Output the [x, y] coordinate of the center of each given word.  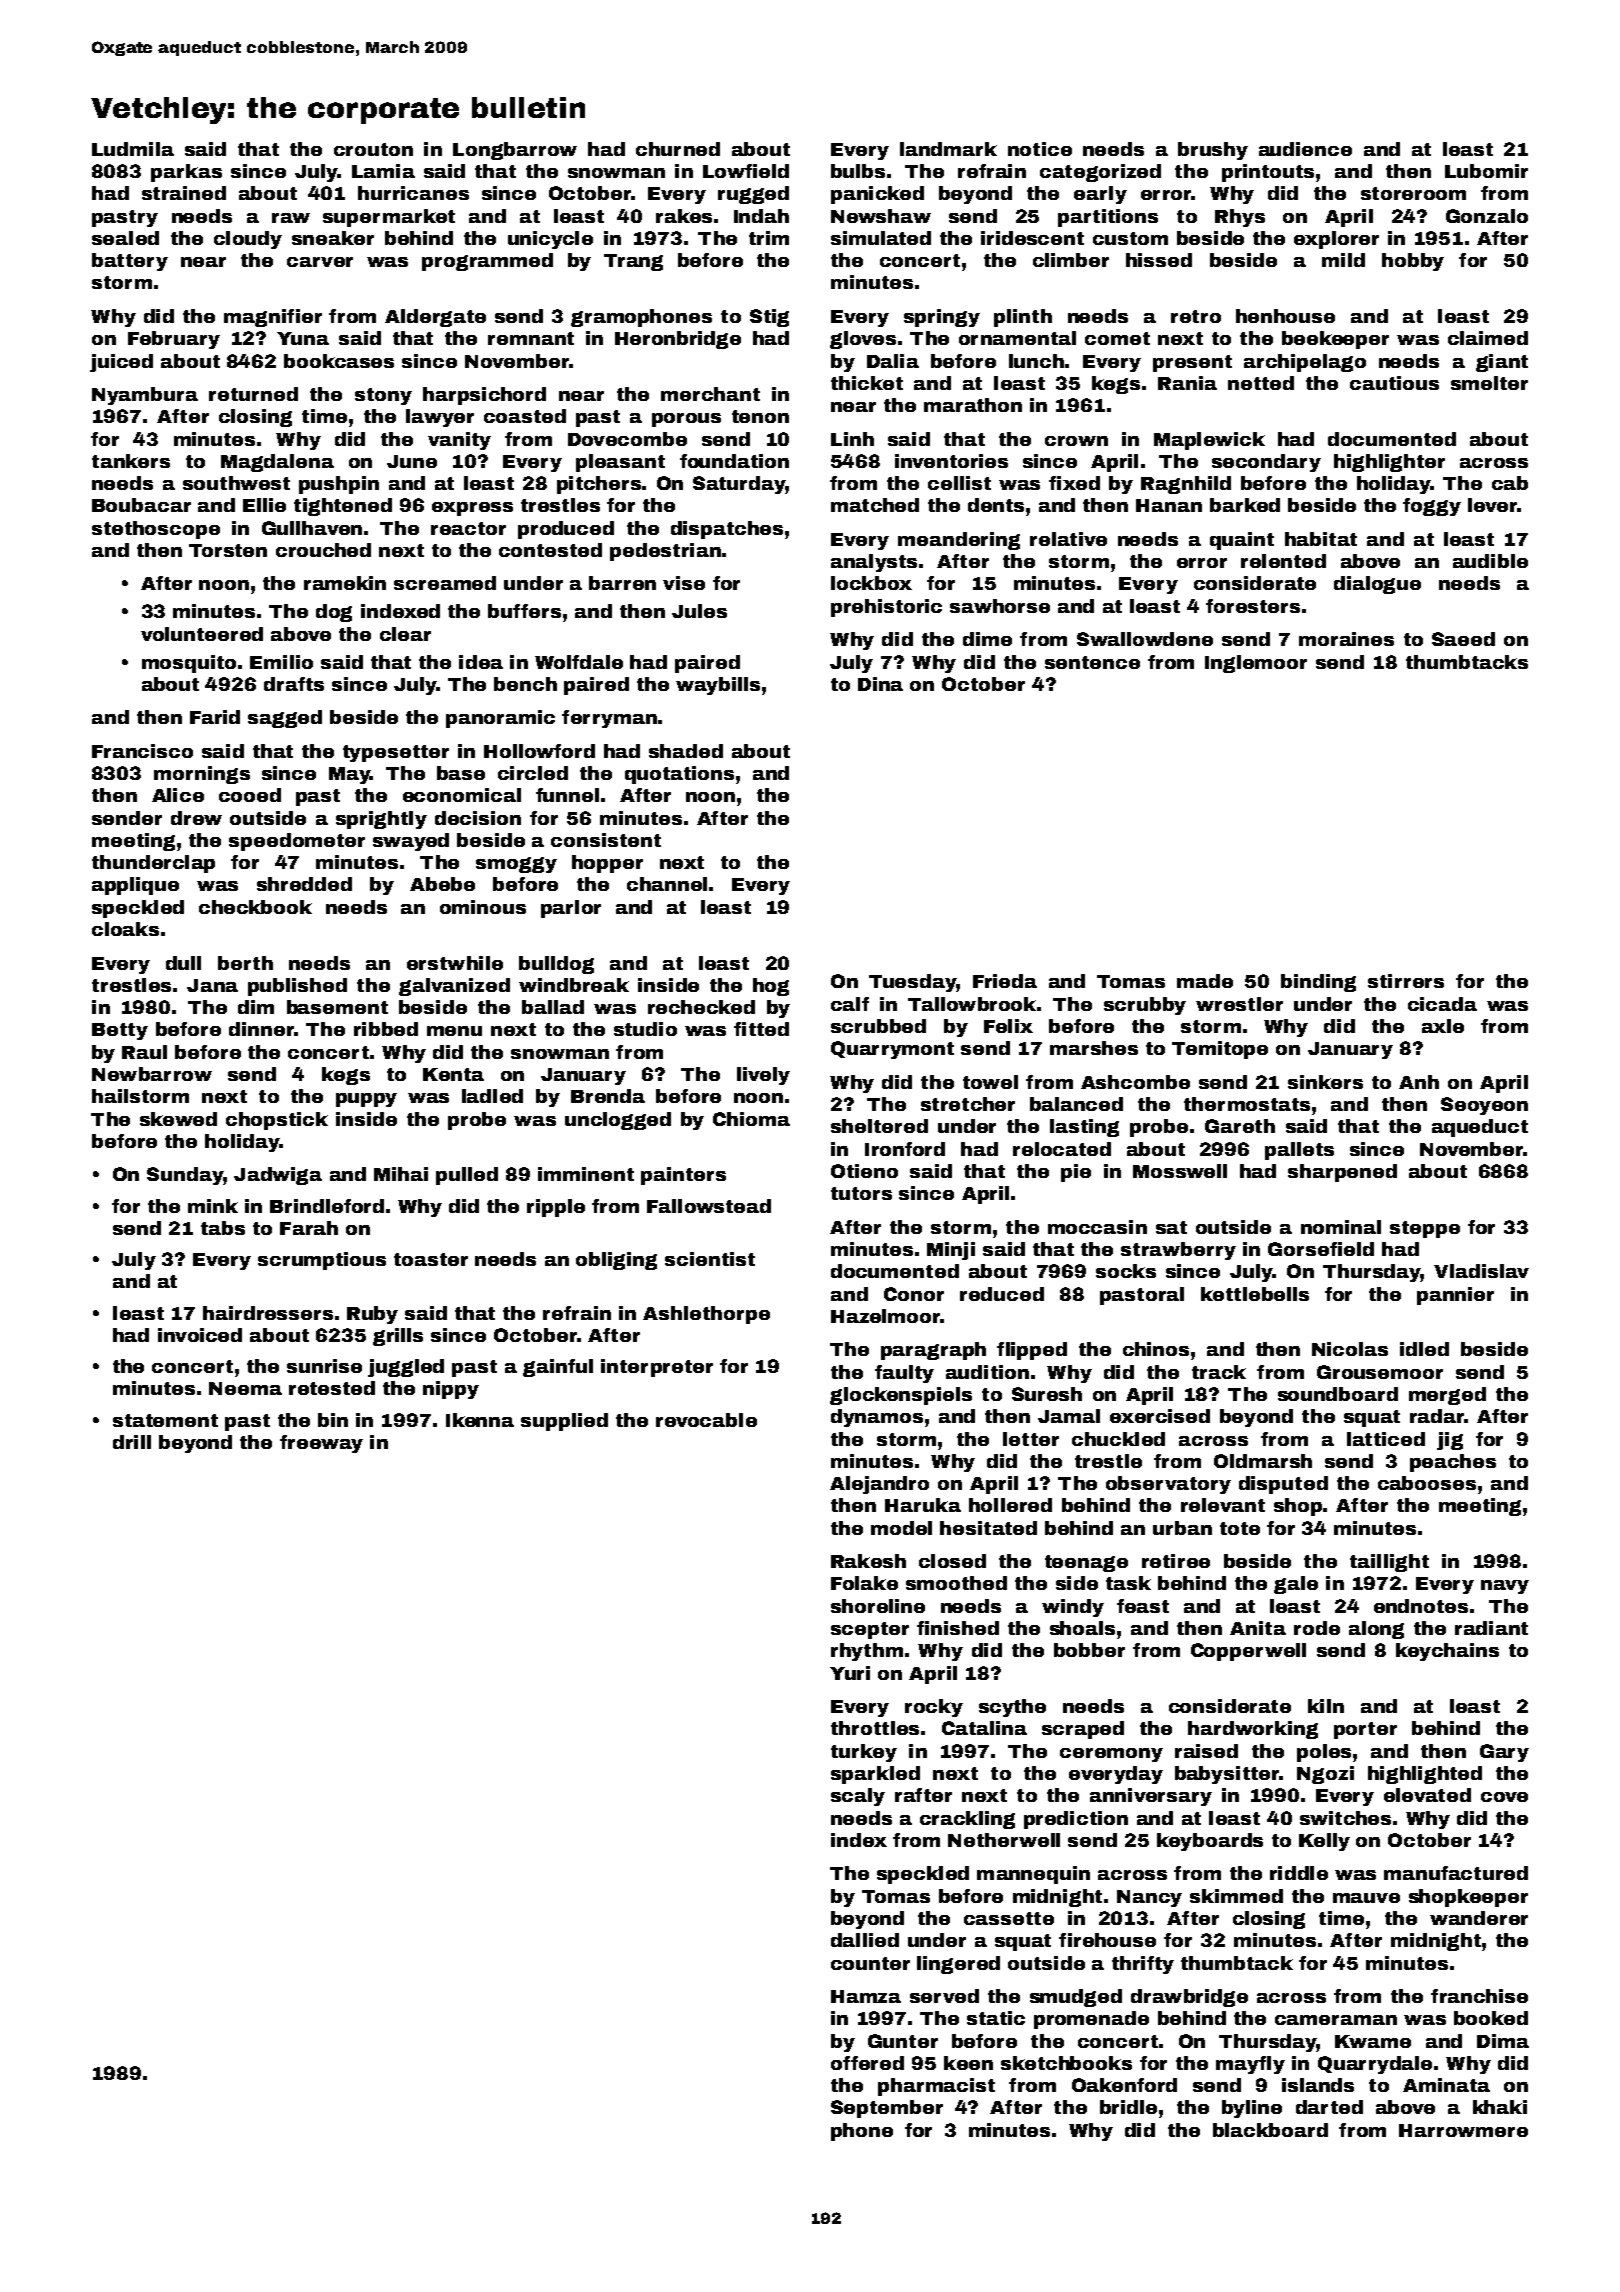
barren [622, 583]
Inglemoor [1256, 664]
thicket [867, 383]
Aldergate [435, 318]
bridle [1128, 2107]
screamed [445, 583]
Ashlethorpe [706, 1315]
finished [958, 1628]
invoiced [200, 1335]
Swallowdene [1145, 639]
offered [867, 2063]
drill [132, 1442]
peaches [1453, 1463]
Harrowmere [1463, 2130]
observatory [1168, 1485]
